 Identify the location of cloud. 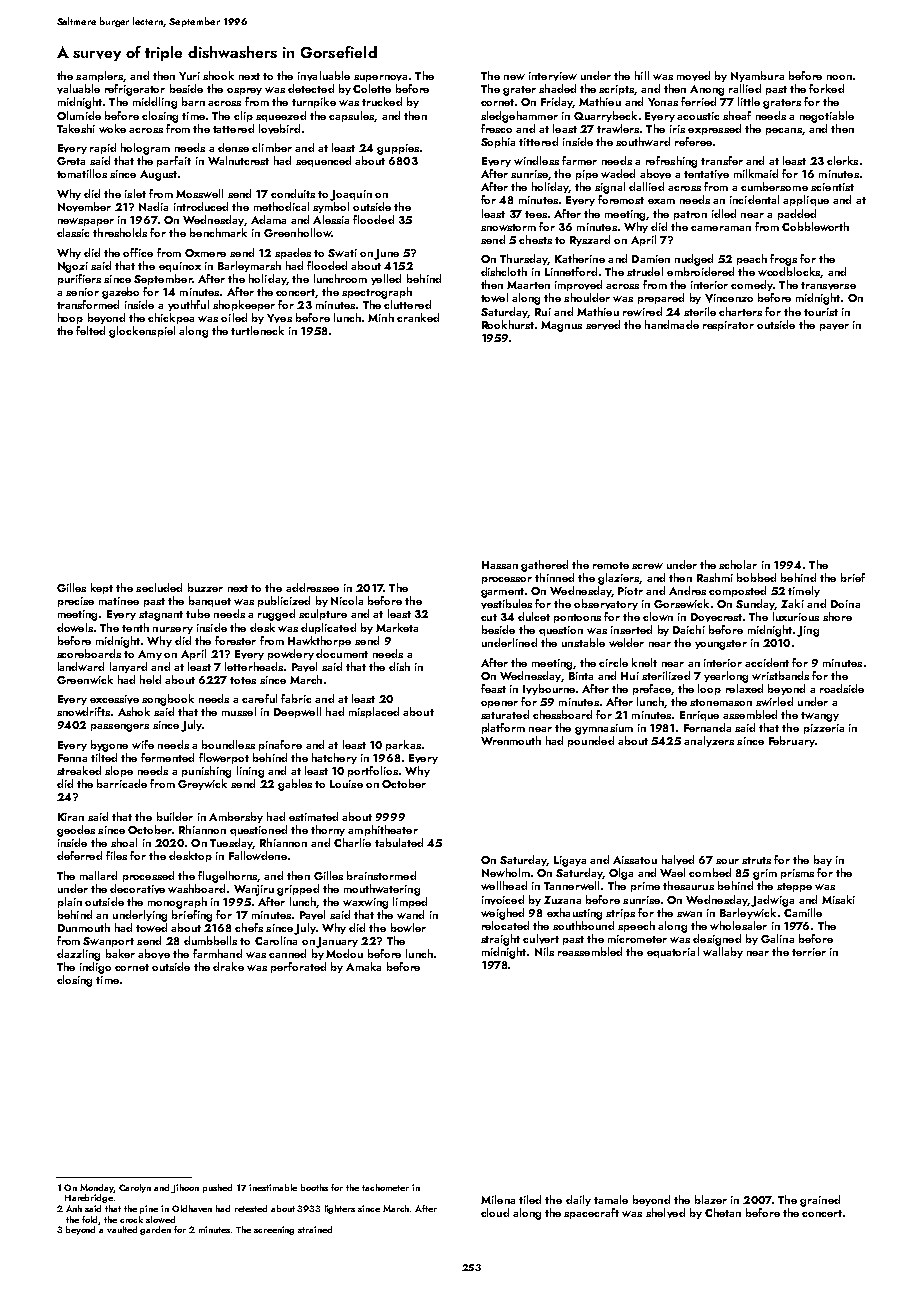
(495, 1212).
